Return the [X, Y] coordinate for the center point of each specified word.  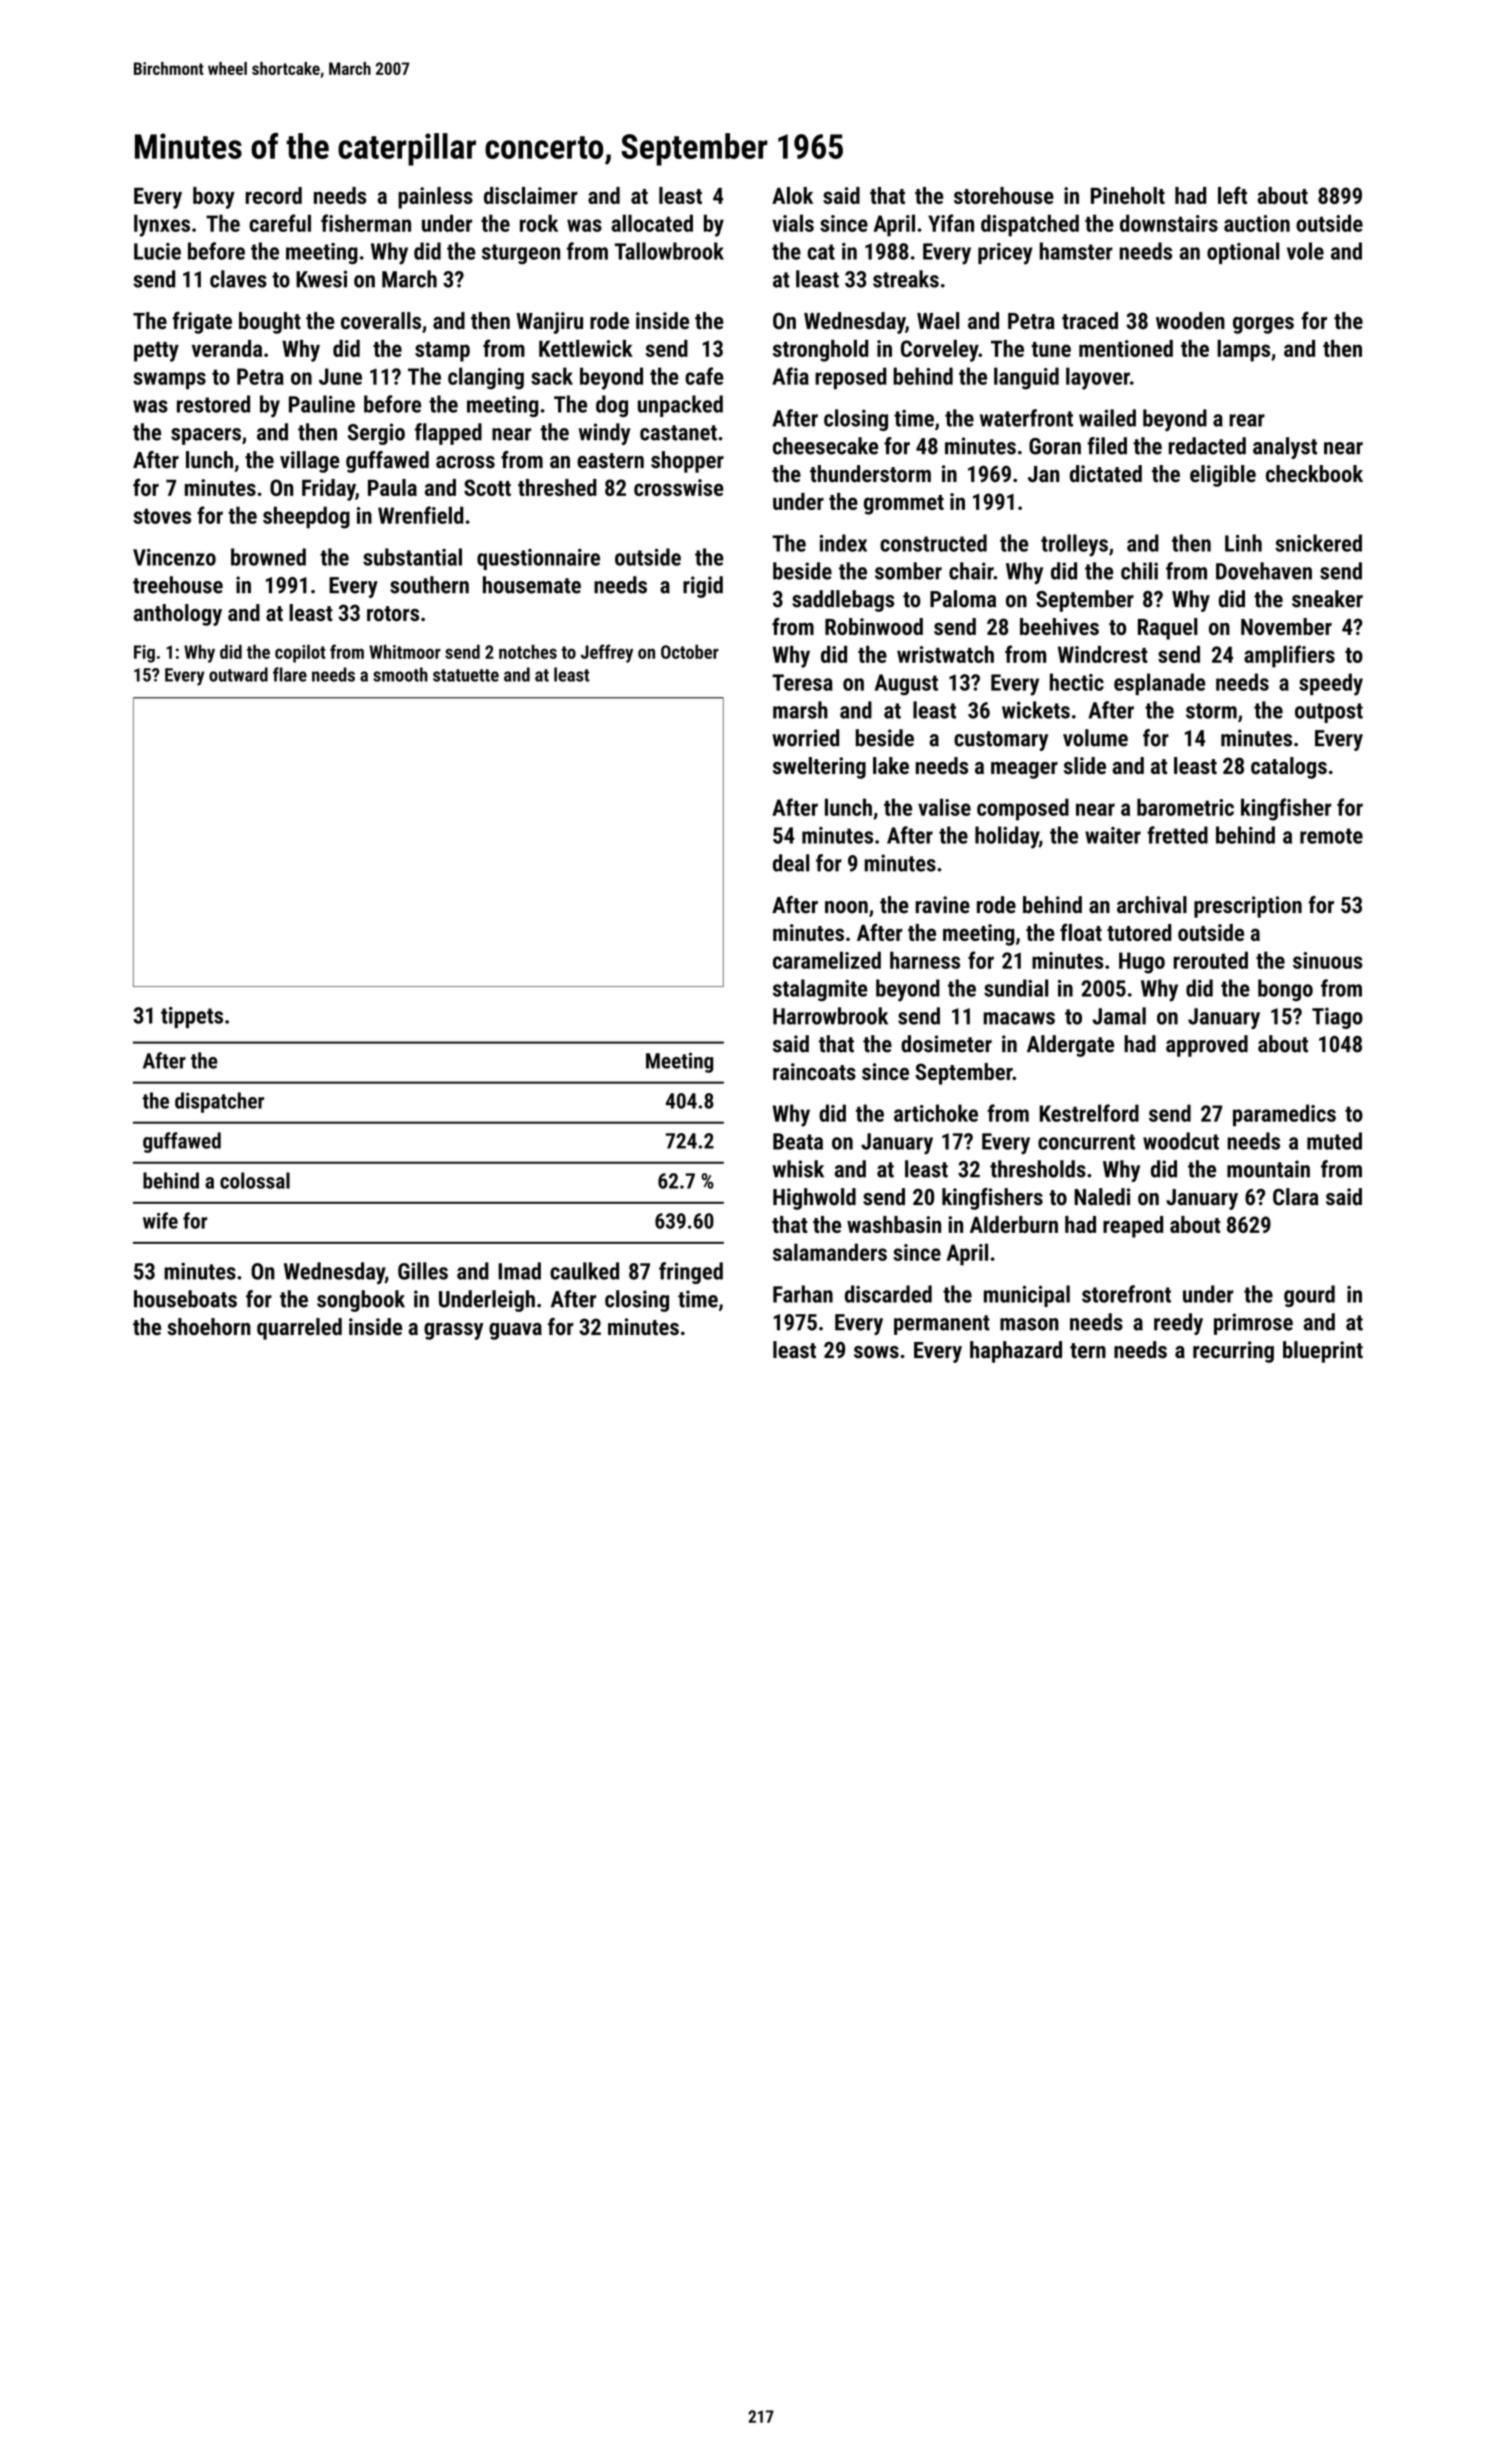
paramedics [1284, 1115]
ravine [943, 905]
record [274, 195]
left [1232, 195]
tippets [192, 1017]
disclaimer [531, 195]
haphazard [1016, 1352]
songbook [361, 1301]
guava [515, 1331]
